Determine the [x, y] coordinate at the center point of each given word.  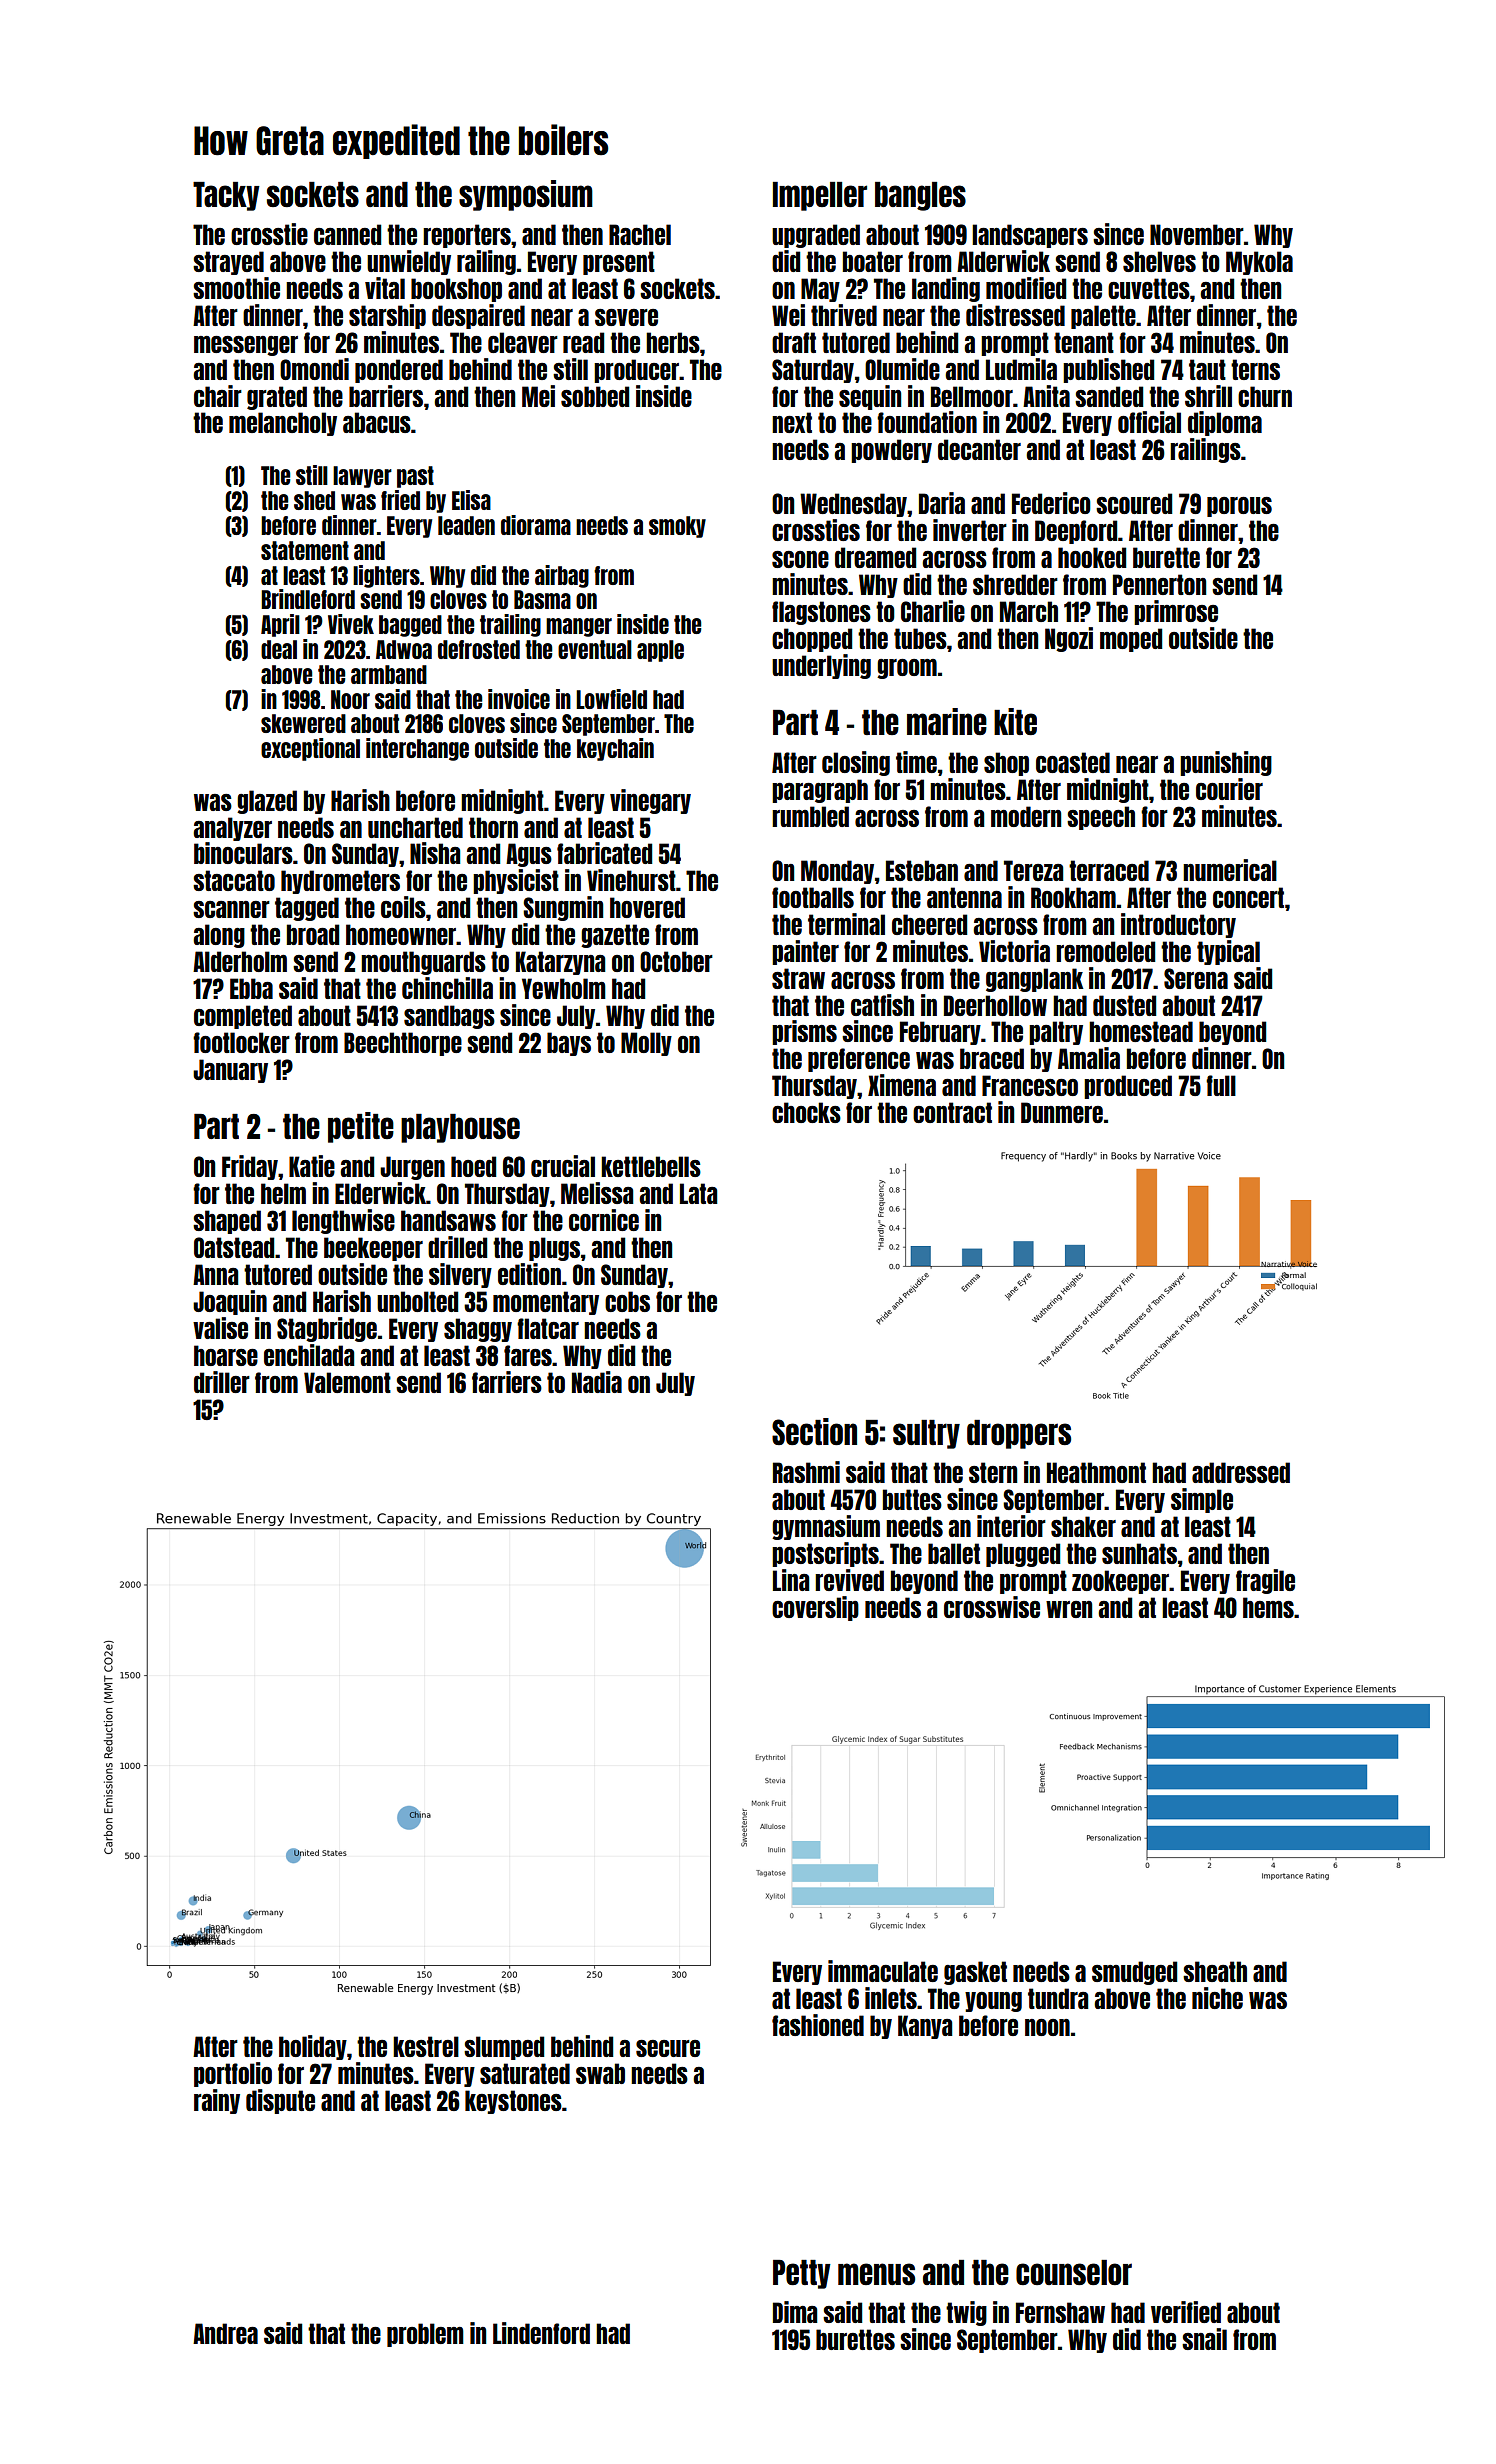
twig [966, 2313]
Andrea [225, 2333]
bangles [920, 196]
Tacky [226, 196]
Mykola [1259, 263]
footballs [813, 897]
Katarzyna [560, 963]
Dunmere [1062, 1112]
